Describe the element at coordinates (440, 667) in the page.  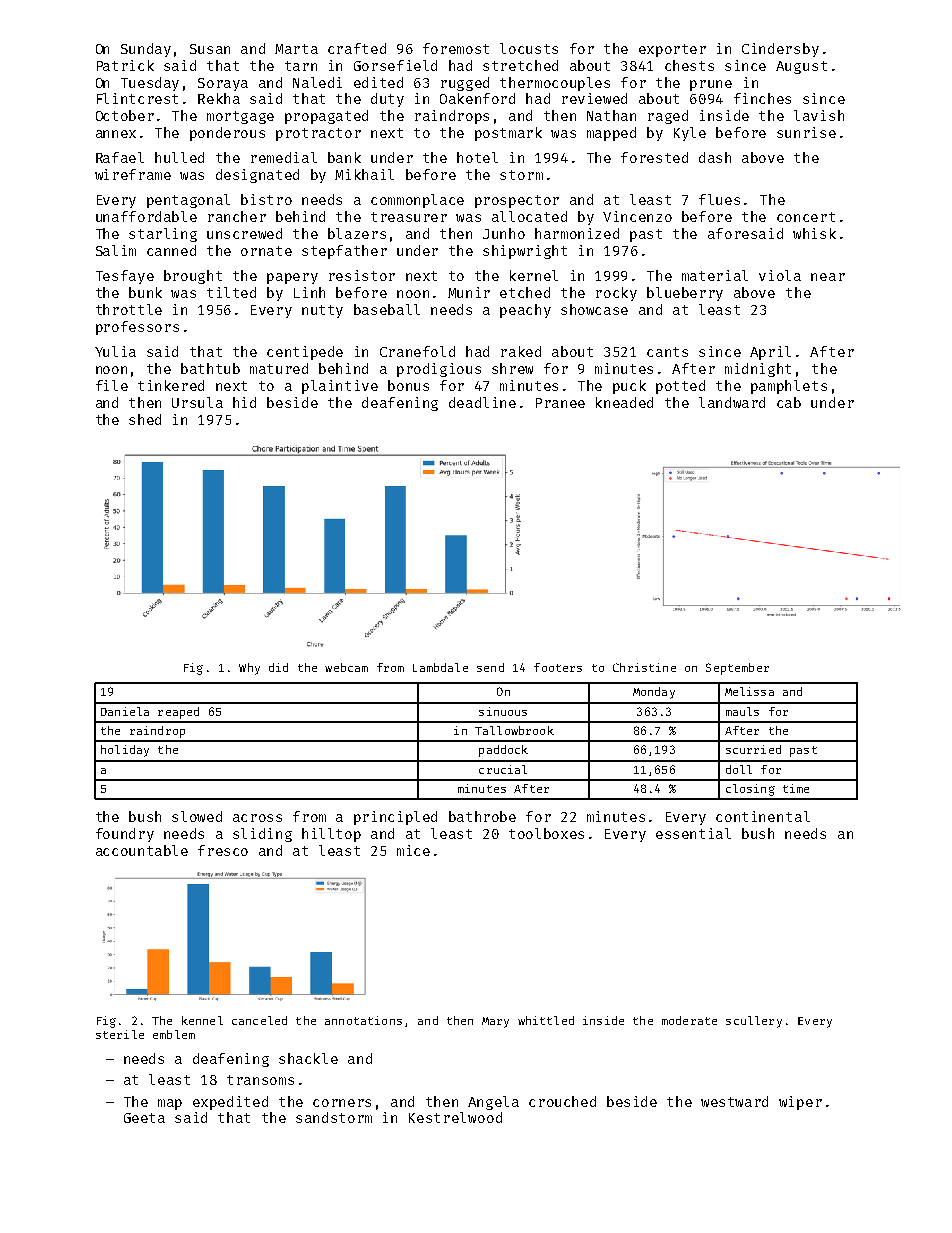
I see `Lambdale` at that location.
